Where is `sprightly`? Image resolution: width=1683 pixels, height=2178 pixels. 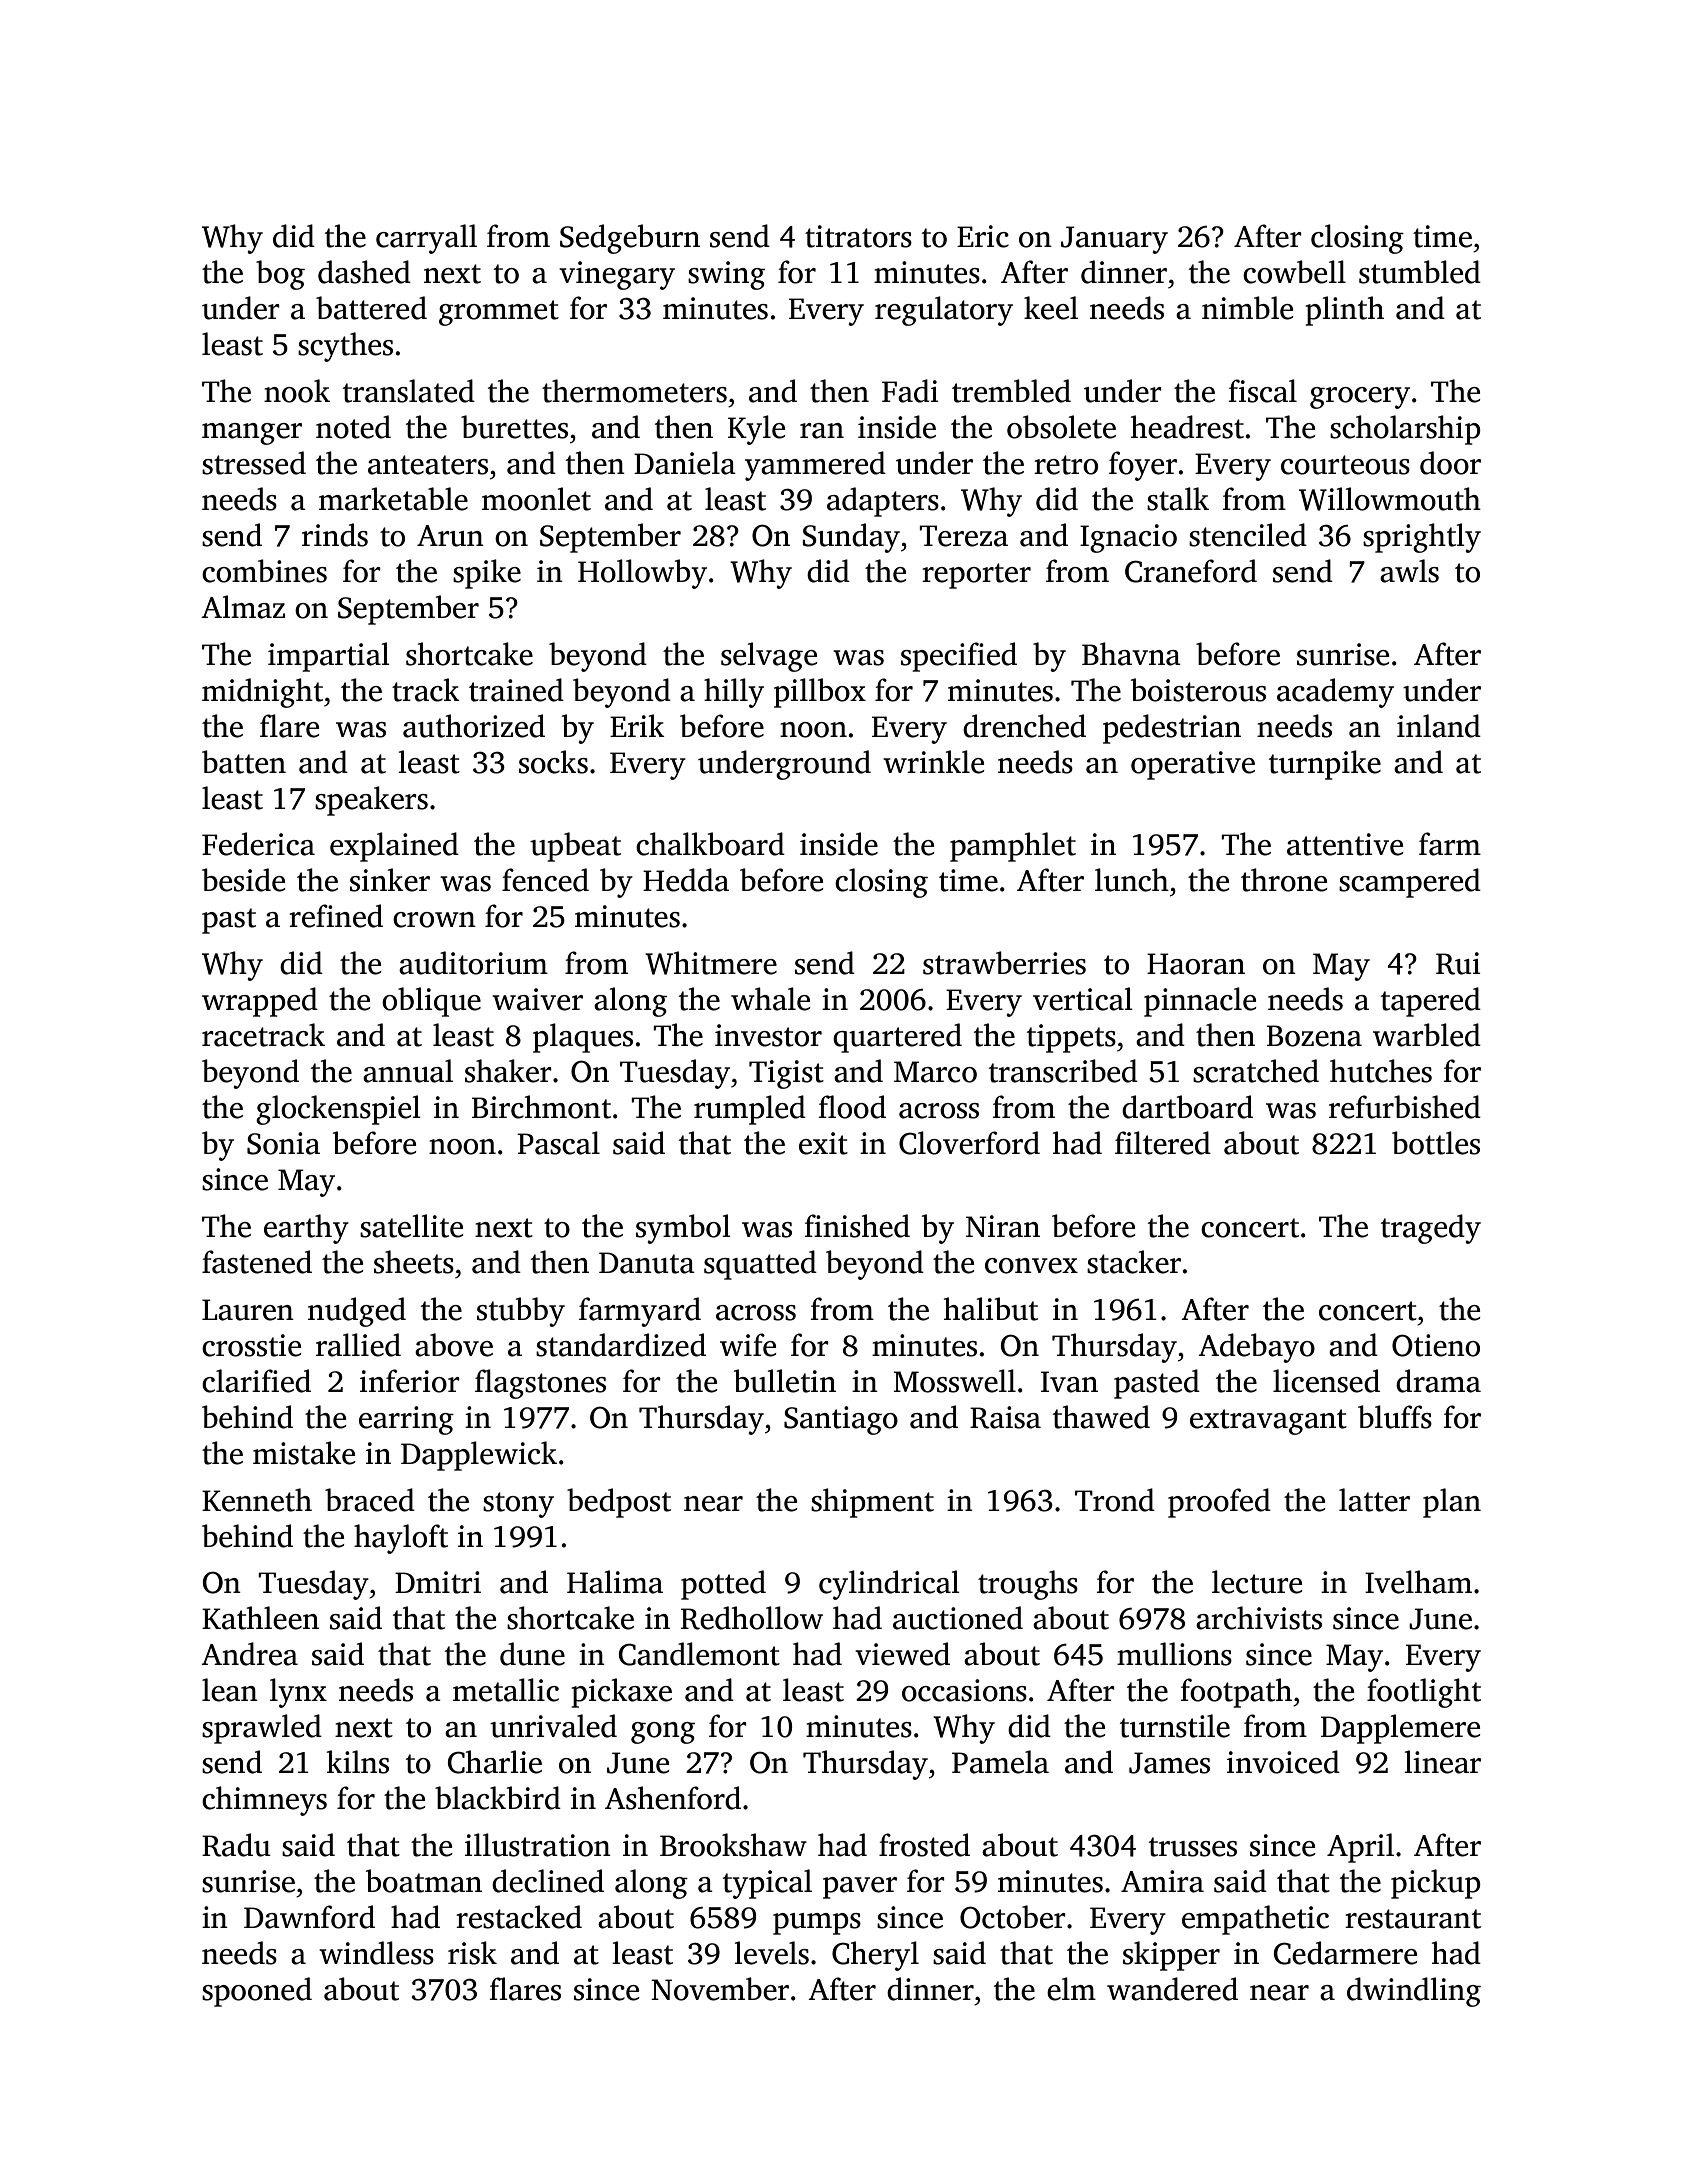 sprightly is located at coordinates (1422, 538).
